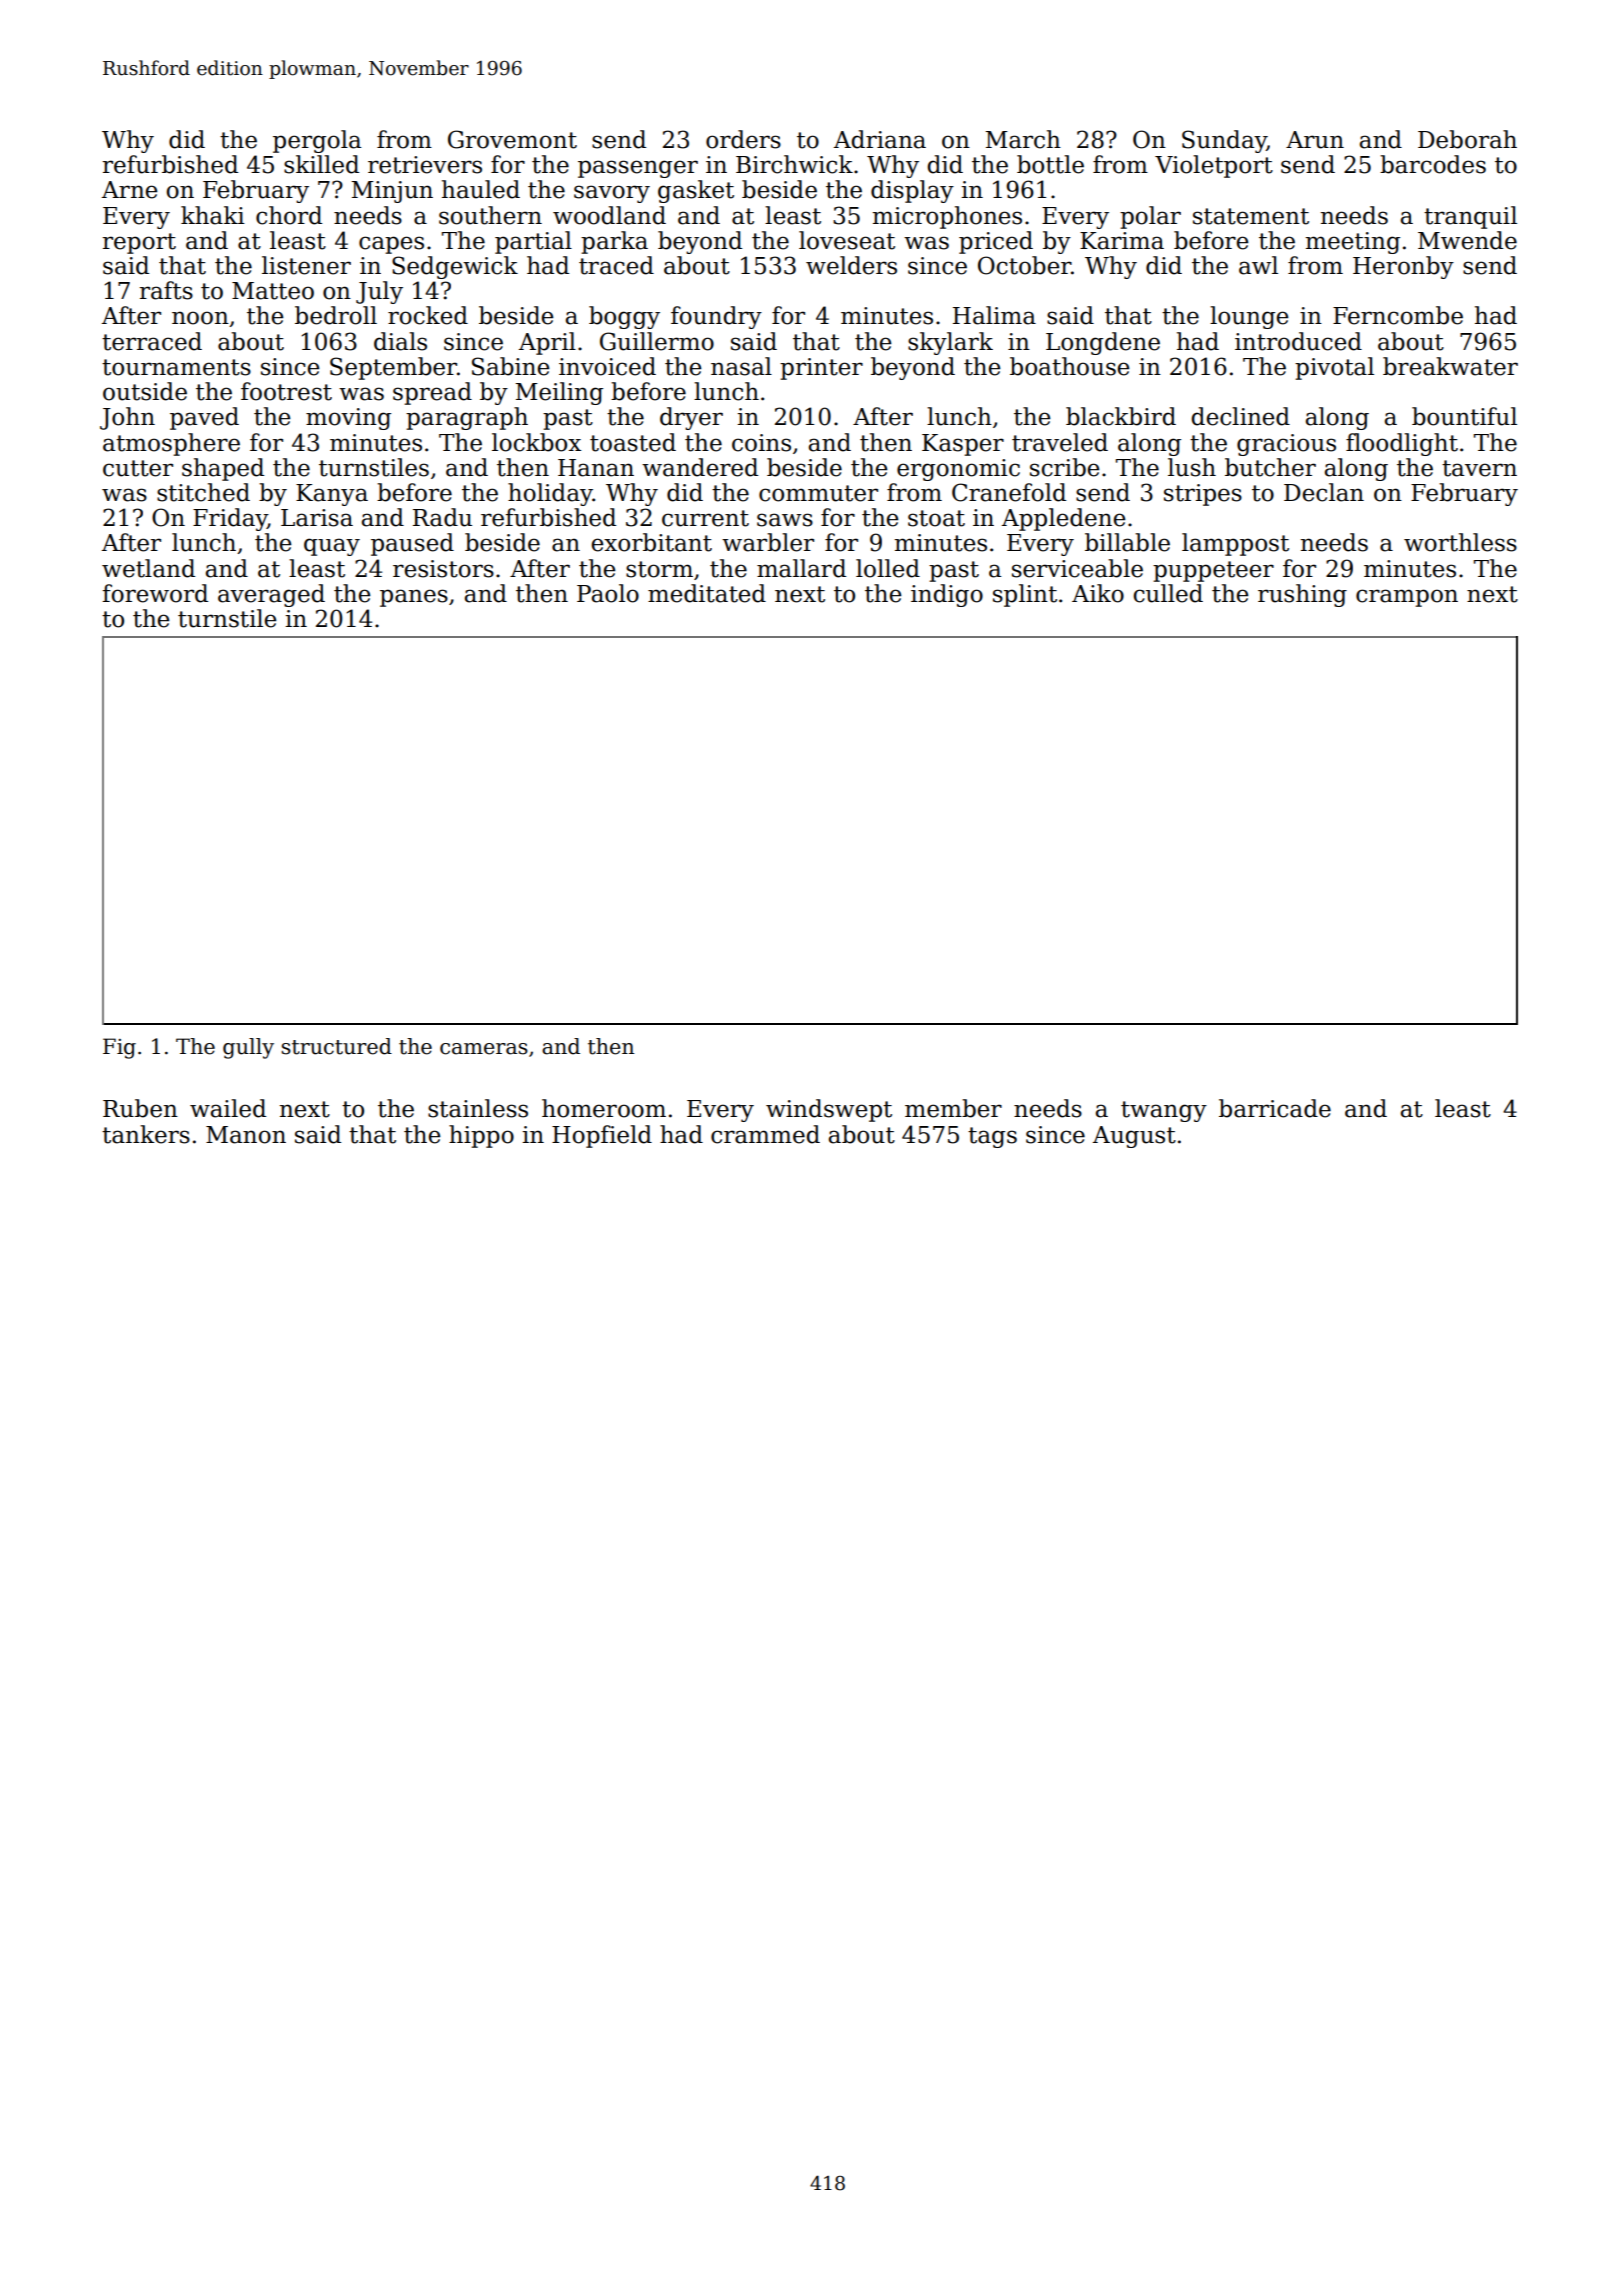 The image size is (1620, 2292). I want to click on Fig, so click(119, 1048).
